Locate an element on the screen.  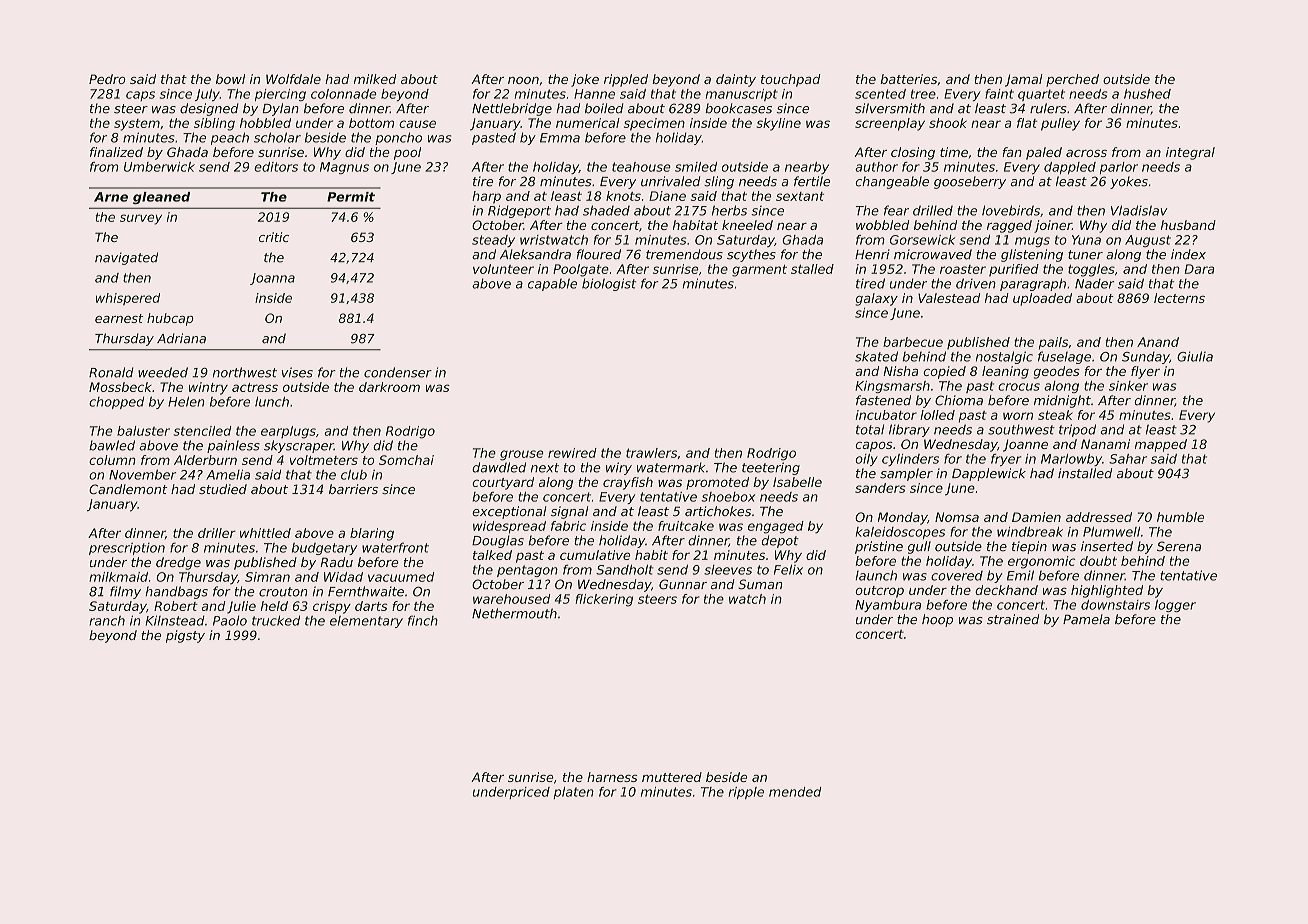
finch is located at coordinates (423, 620).
